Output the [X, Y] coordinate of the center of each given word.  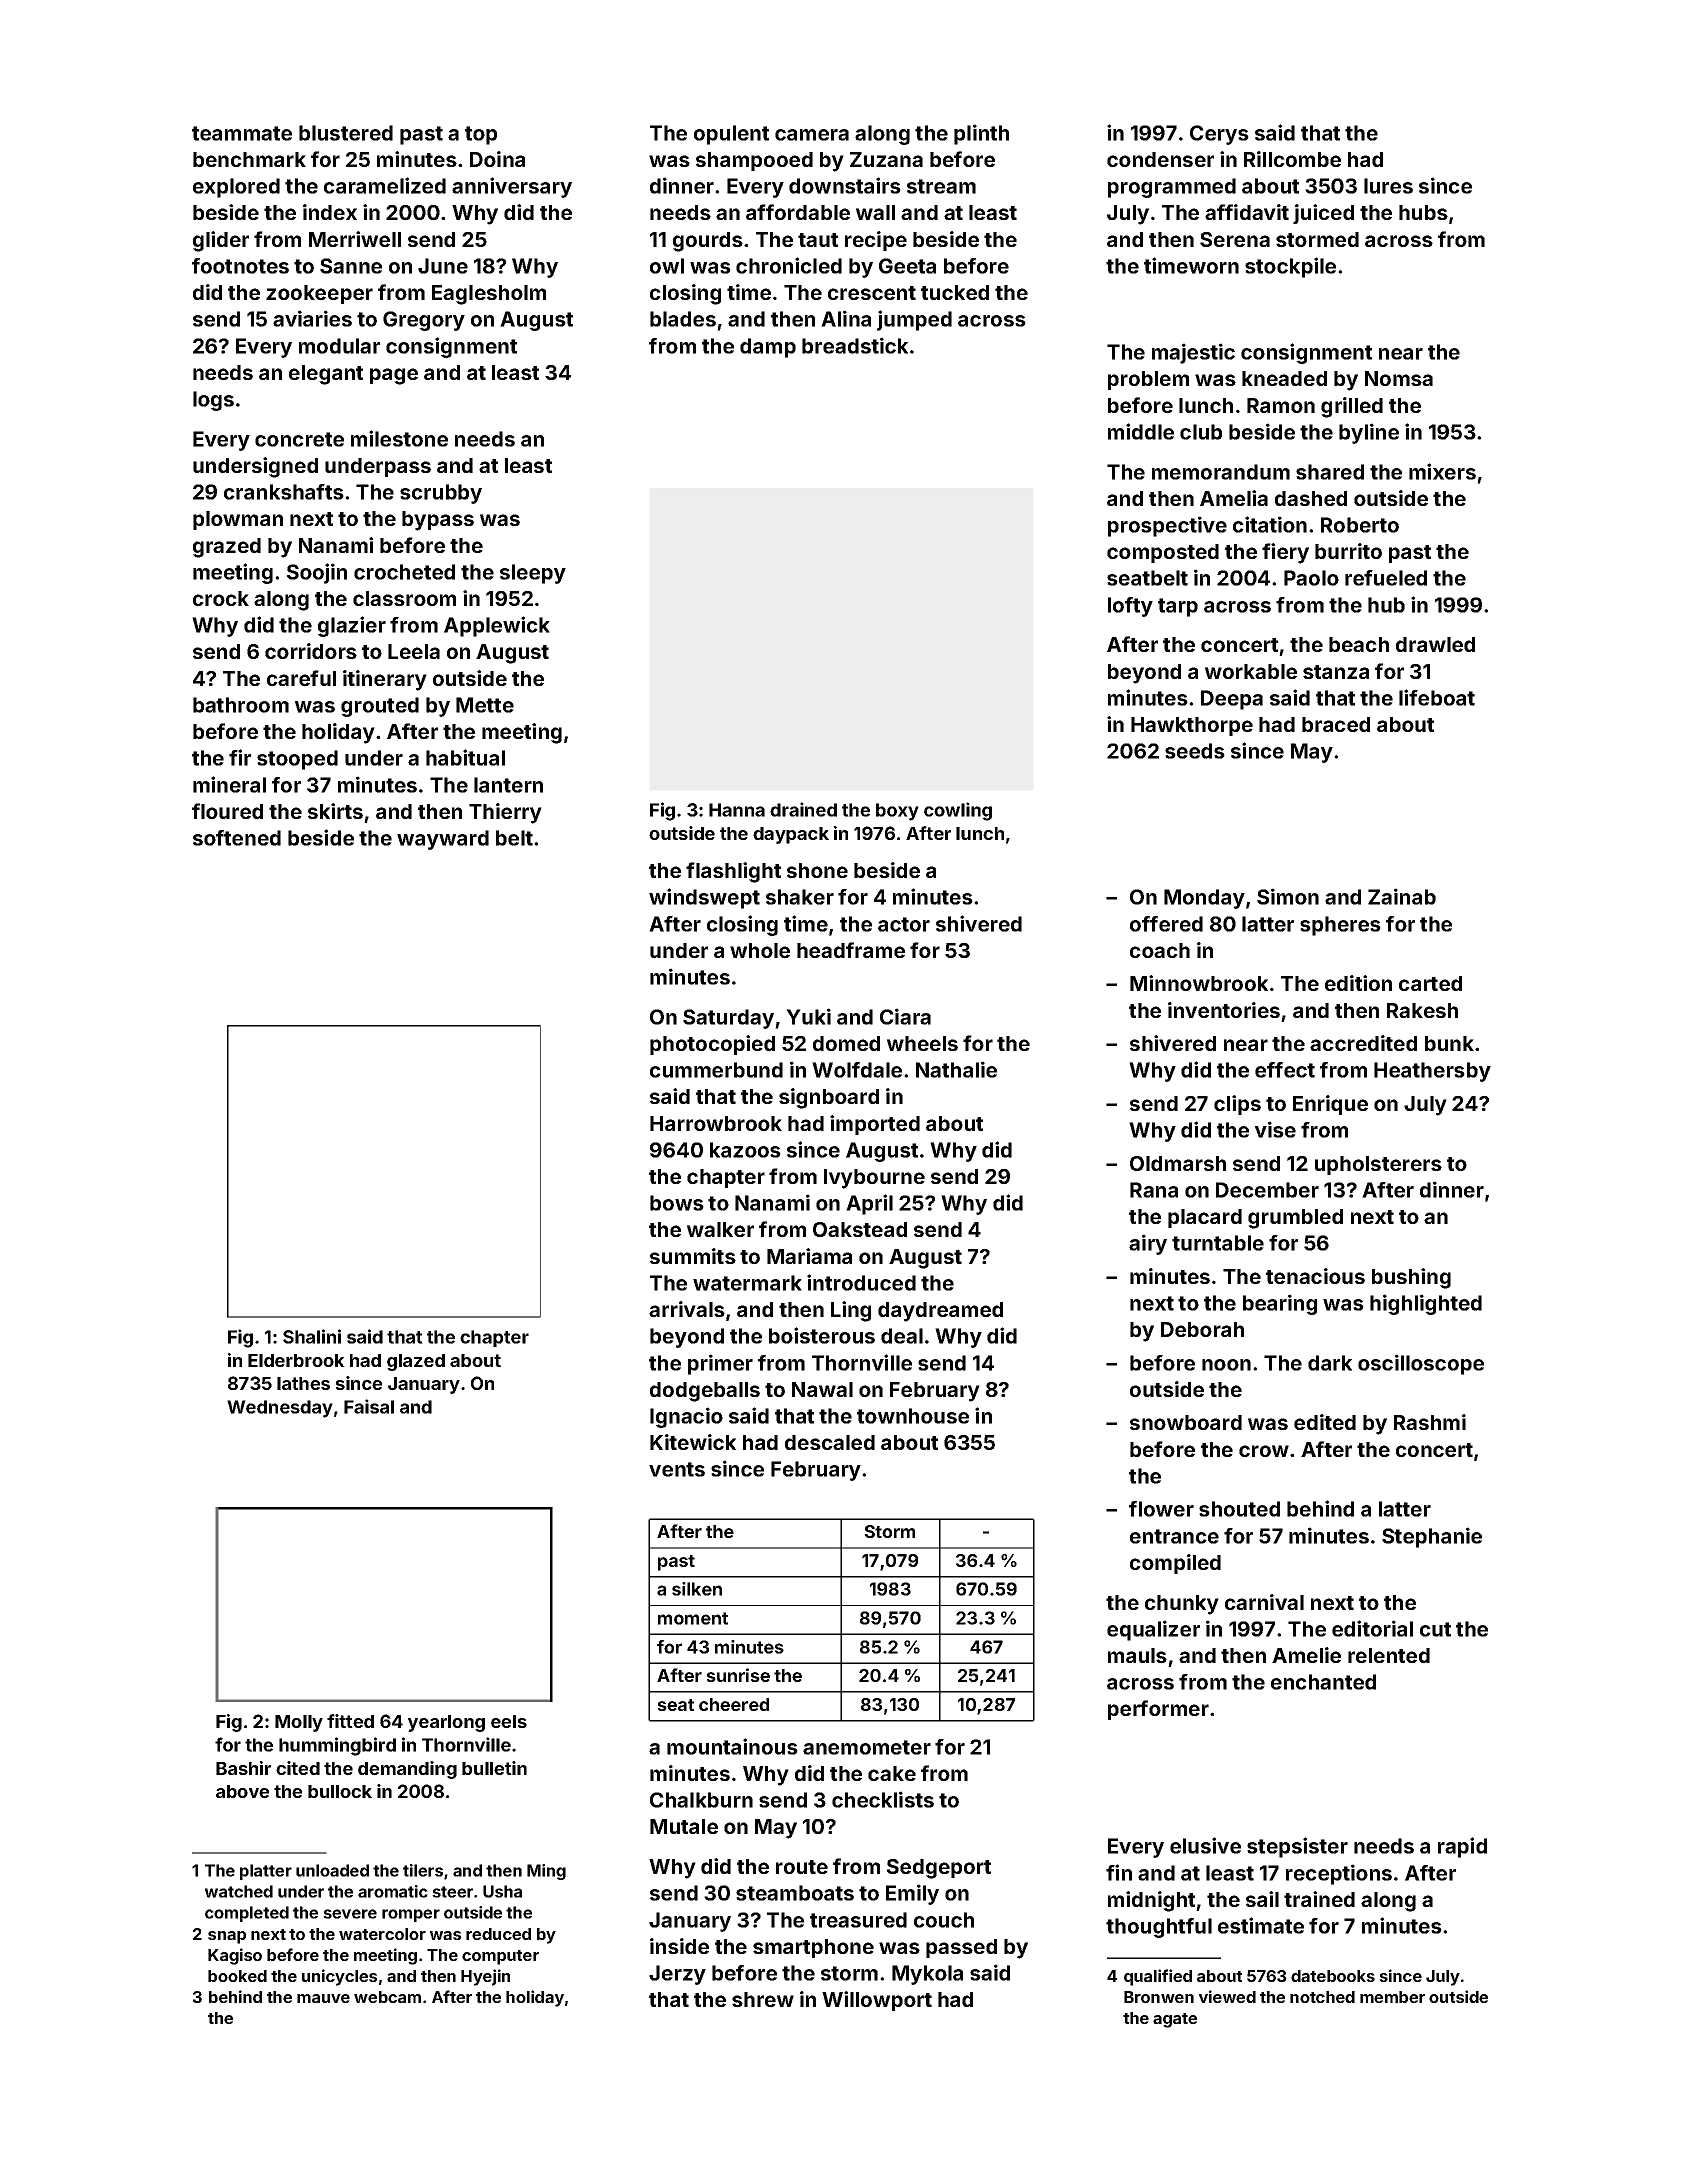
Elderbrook [296, 1360]
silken [697, 1589]
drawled [1435, 644]
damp [768, 348]
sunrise [738, 1675]
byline [1369, 433]
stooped [297, 760]
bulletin [494, 1768]
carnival [1264, 1602]
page [394, 376]
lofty [1130, 607]
